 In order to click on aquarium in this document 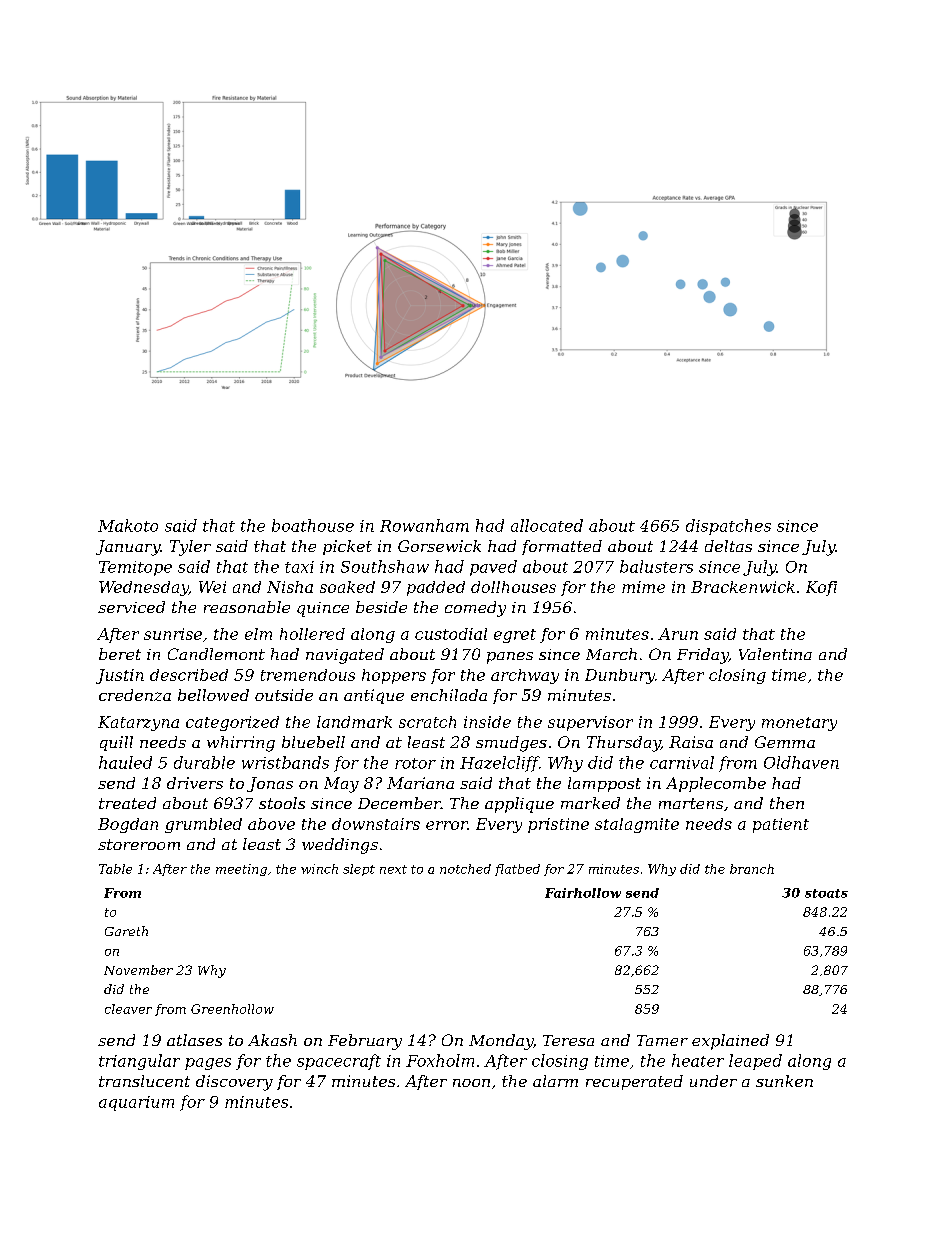, I will do `click(136, 1103)`.
